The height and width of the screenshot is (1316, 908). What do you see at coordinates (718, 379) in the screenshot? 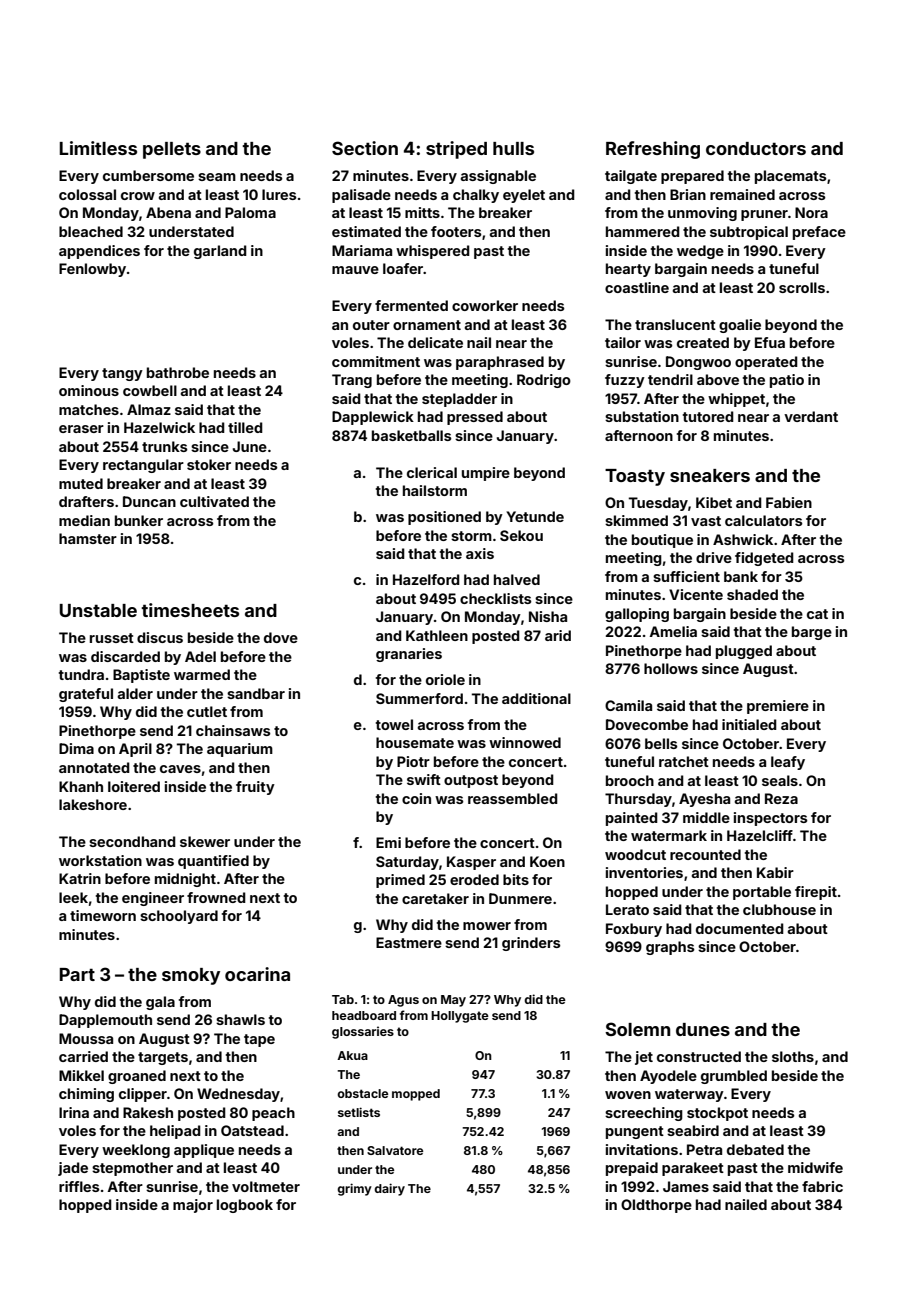
I see `above` at bounding box center [718, 379].
